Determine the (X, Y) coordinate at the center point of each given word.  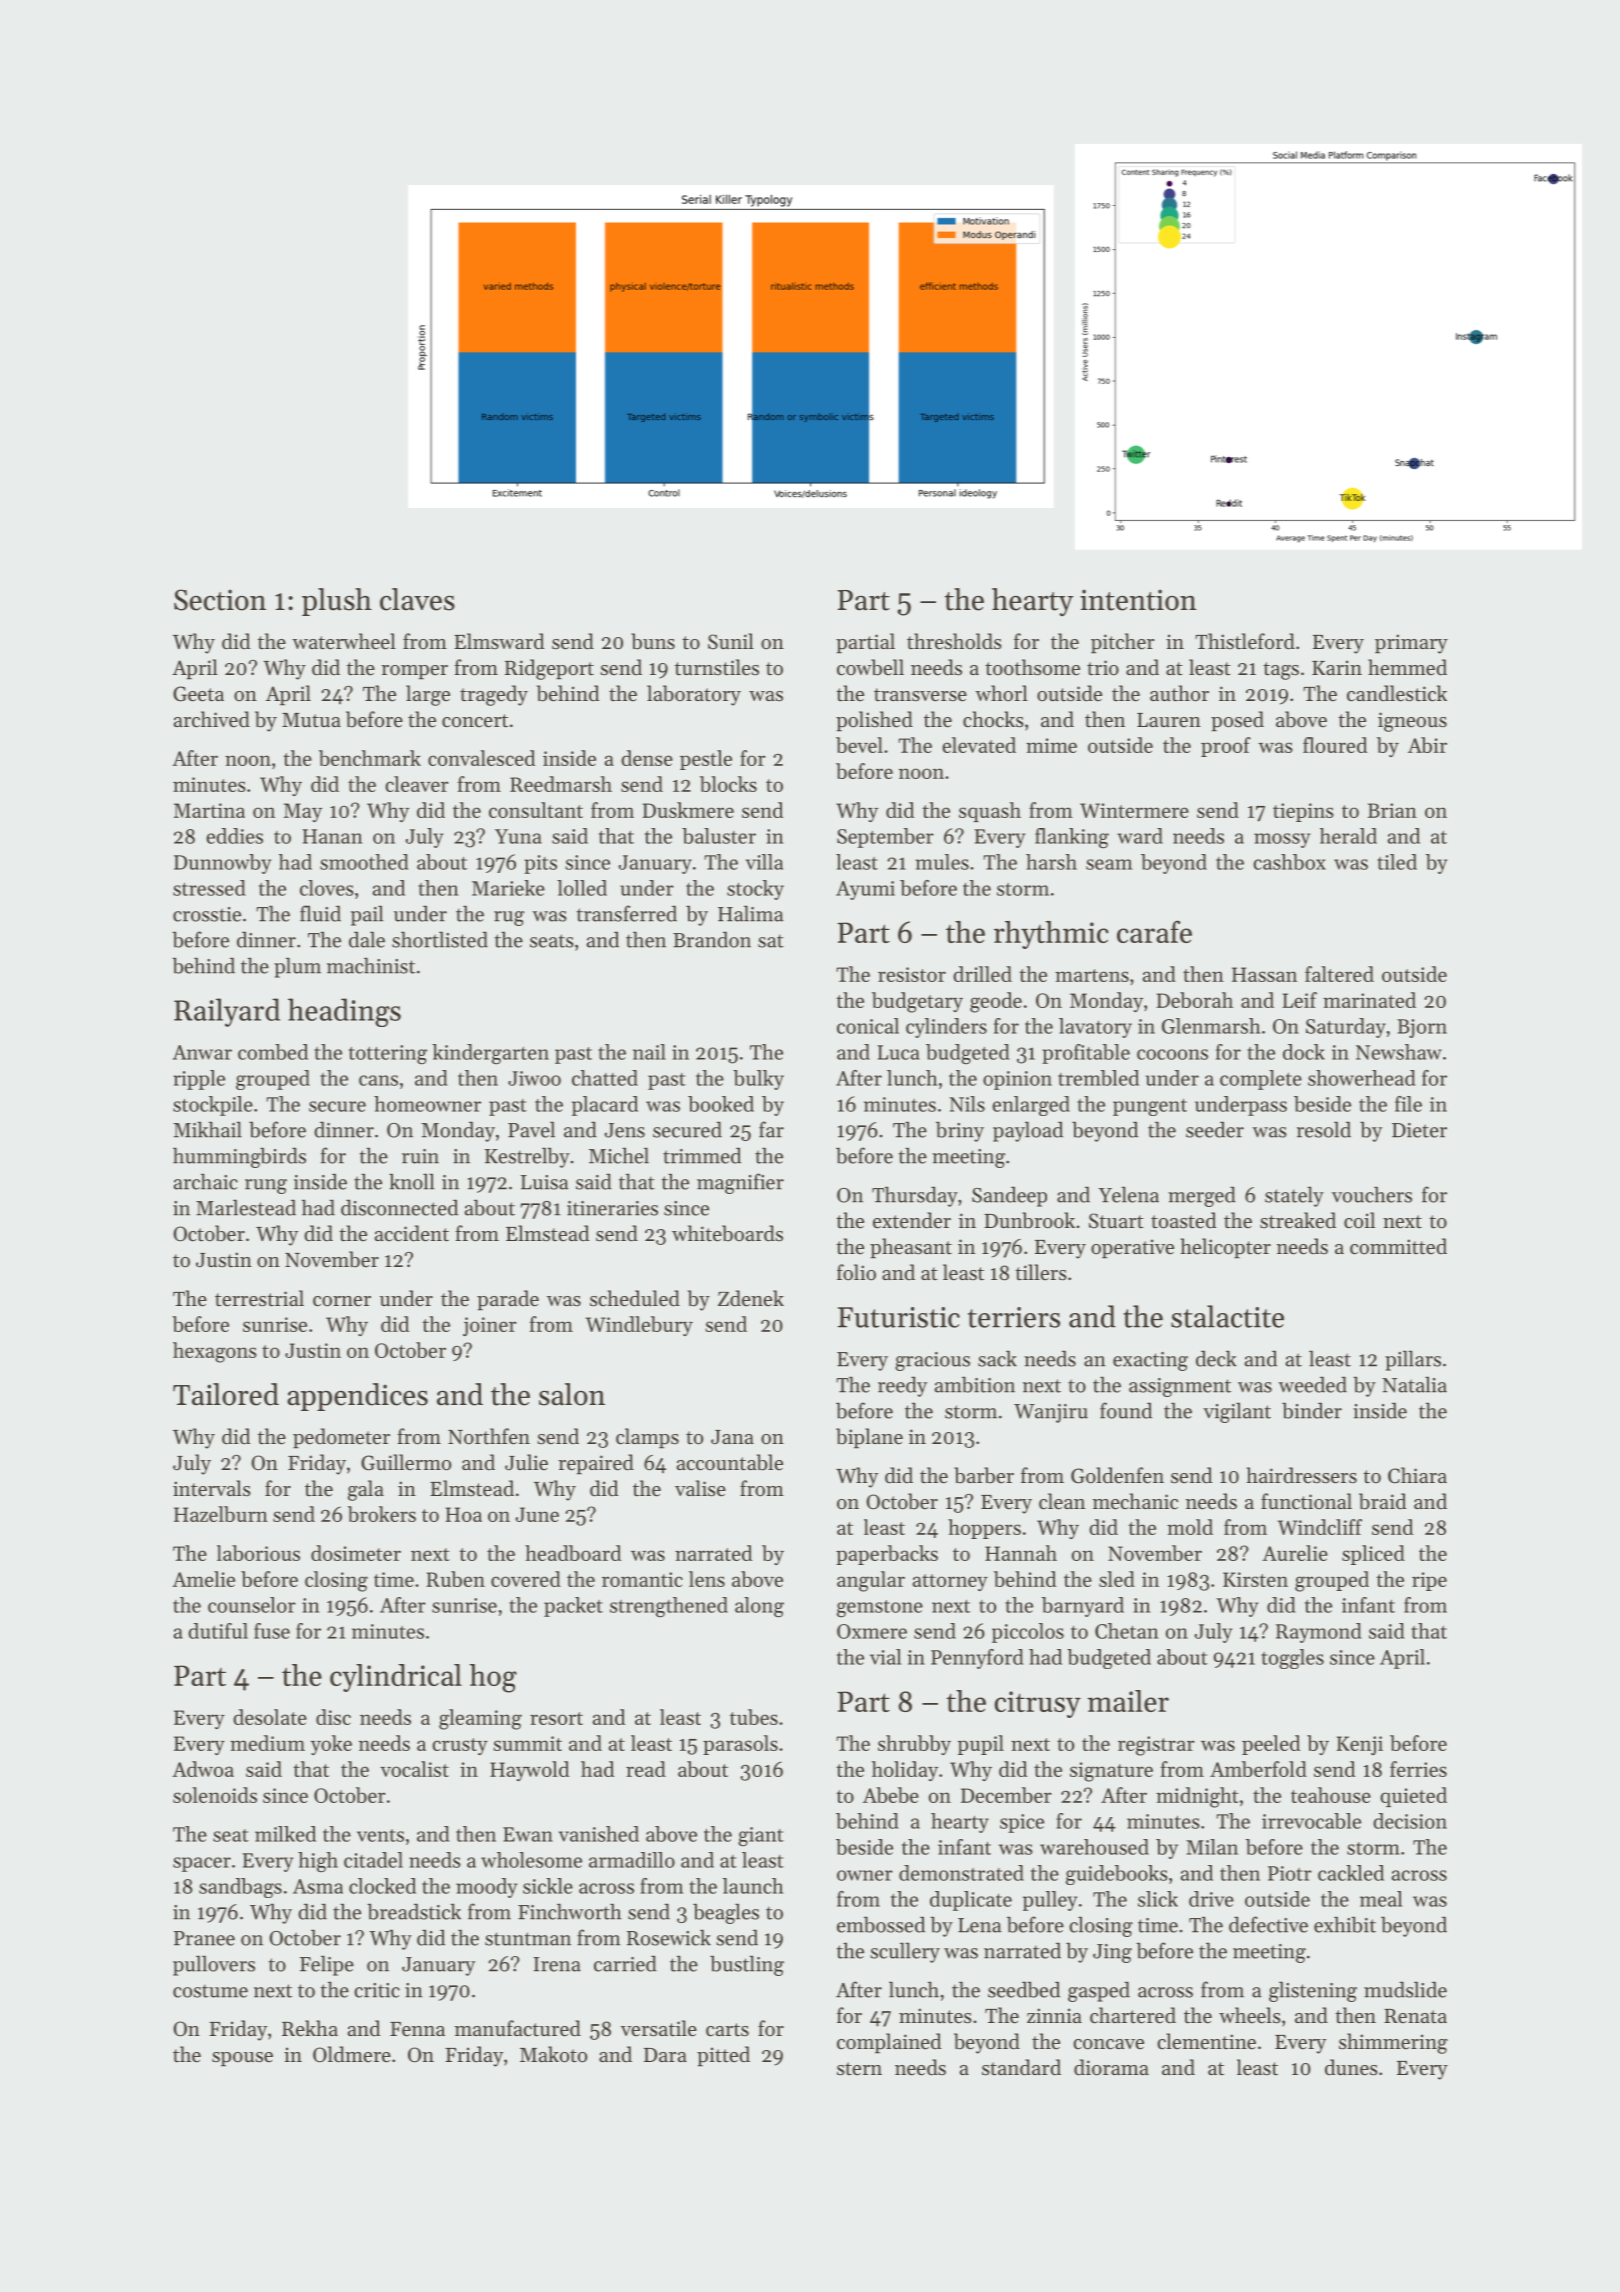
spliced (1373, 1555)
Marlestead (246, 1207)
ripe (1429, 1581)
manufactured (518, 2028)
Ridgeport (549, 669)
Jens (624, 1130)
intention (1138, 600)
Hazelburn (221, 1514)
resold (1324, 1129)
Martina (209, 810)
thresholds (954, 641)
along (759, 1607)
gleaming (480, 1719)
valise (700, 1488)
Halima (751, 913)
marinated (1369, 1000)
